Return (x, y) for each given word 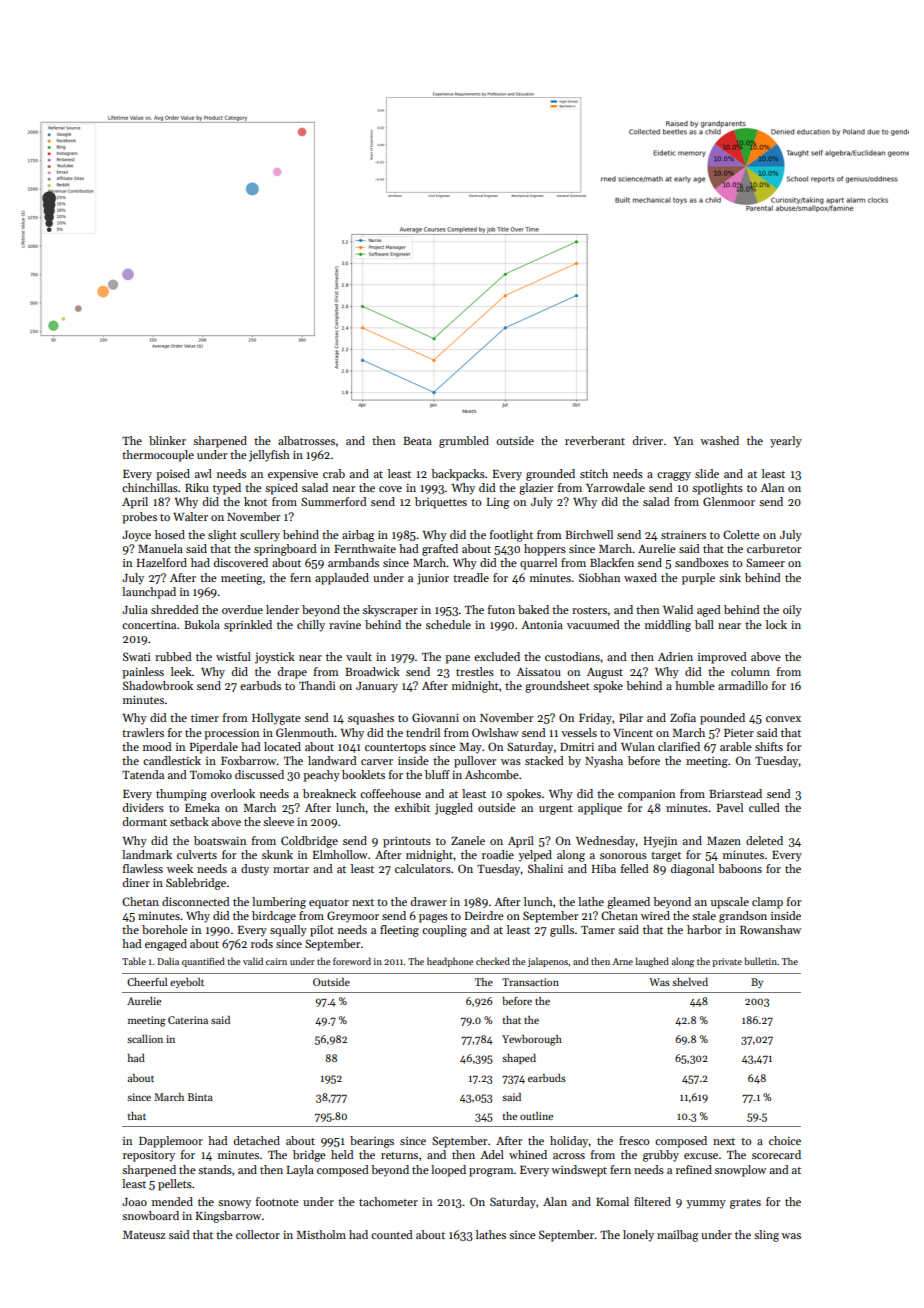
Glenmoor (729, 501)
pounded (722, 719)
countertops (395, 749)
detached (257, 1140)
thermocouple (158, 456)
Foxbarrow (248, 760)
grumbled (464, 442)
